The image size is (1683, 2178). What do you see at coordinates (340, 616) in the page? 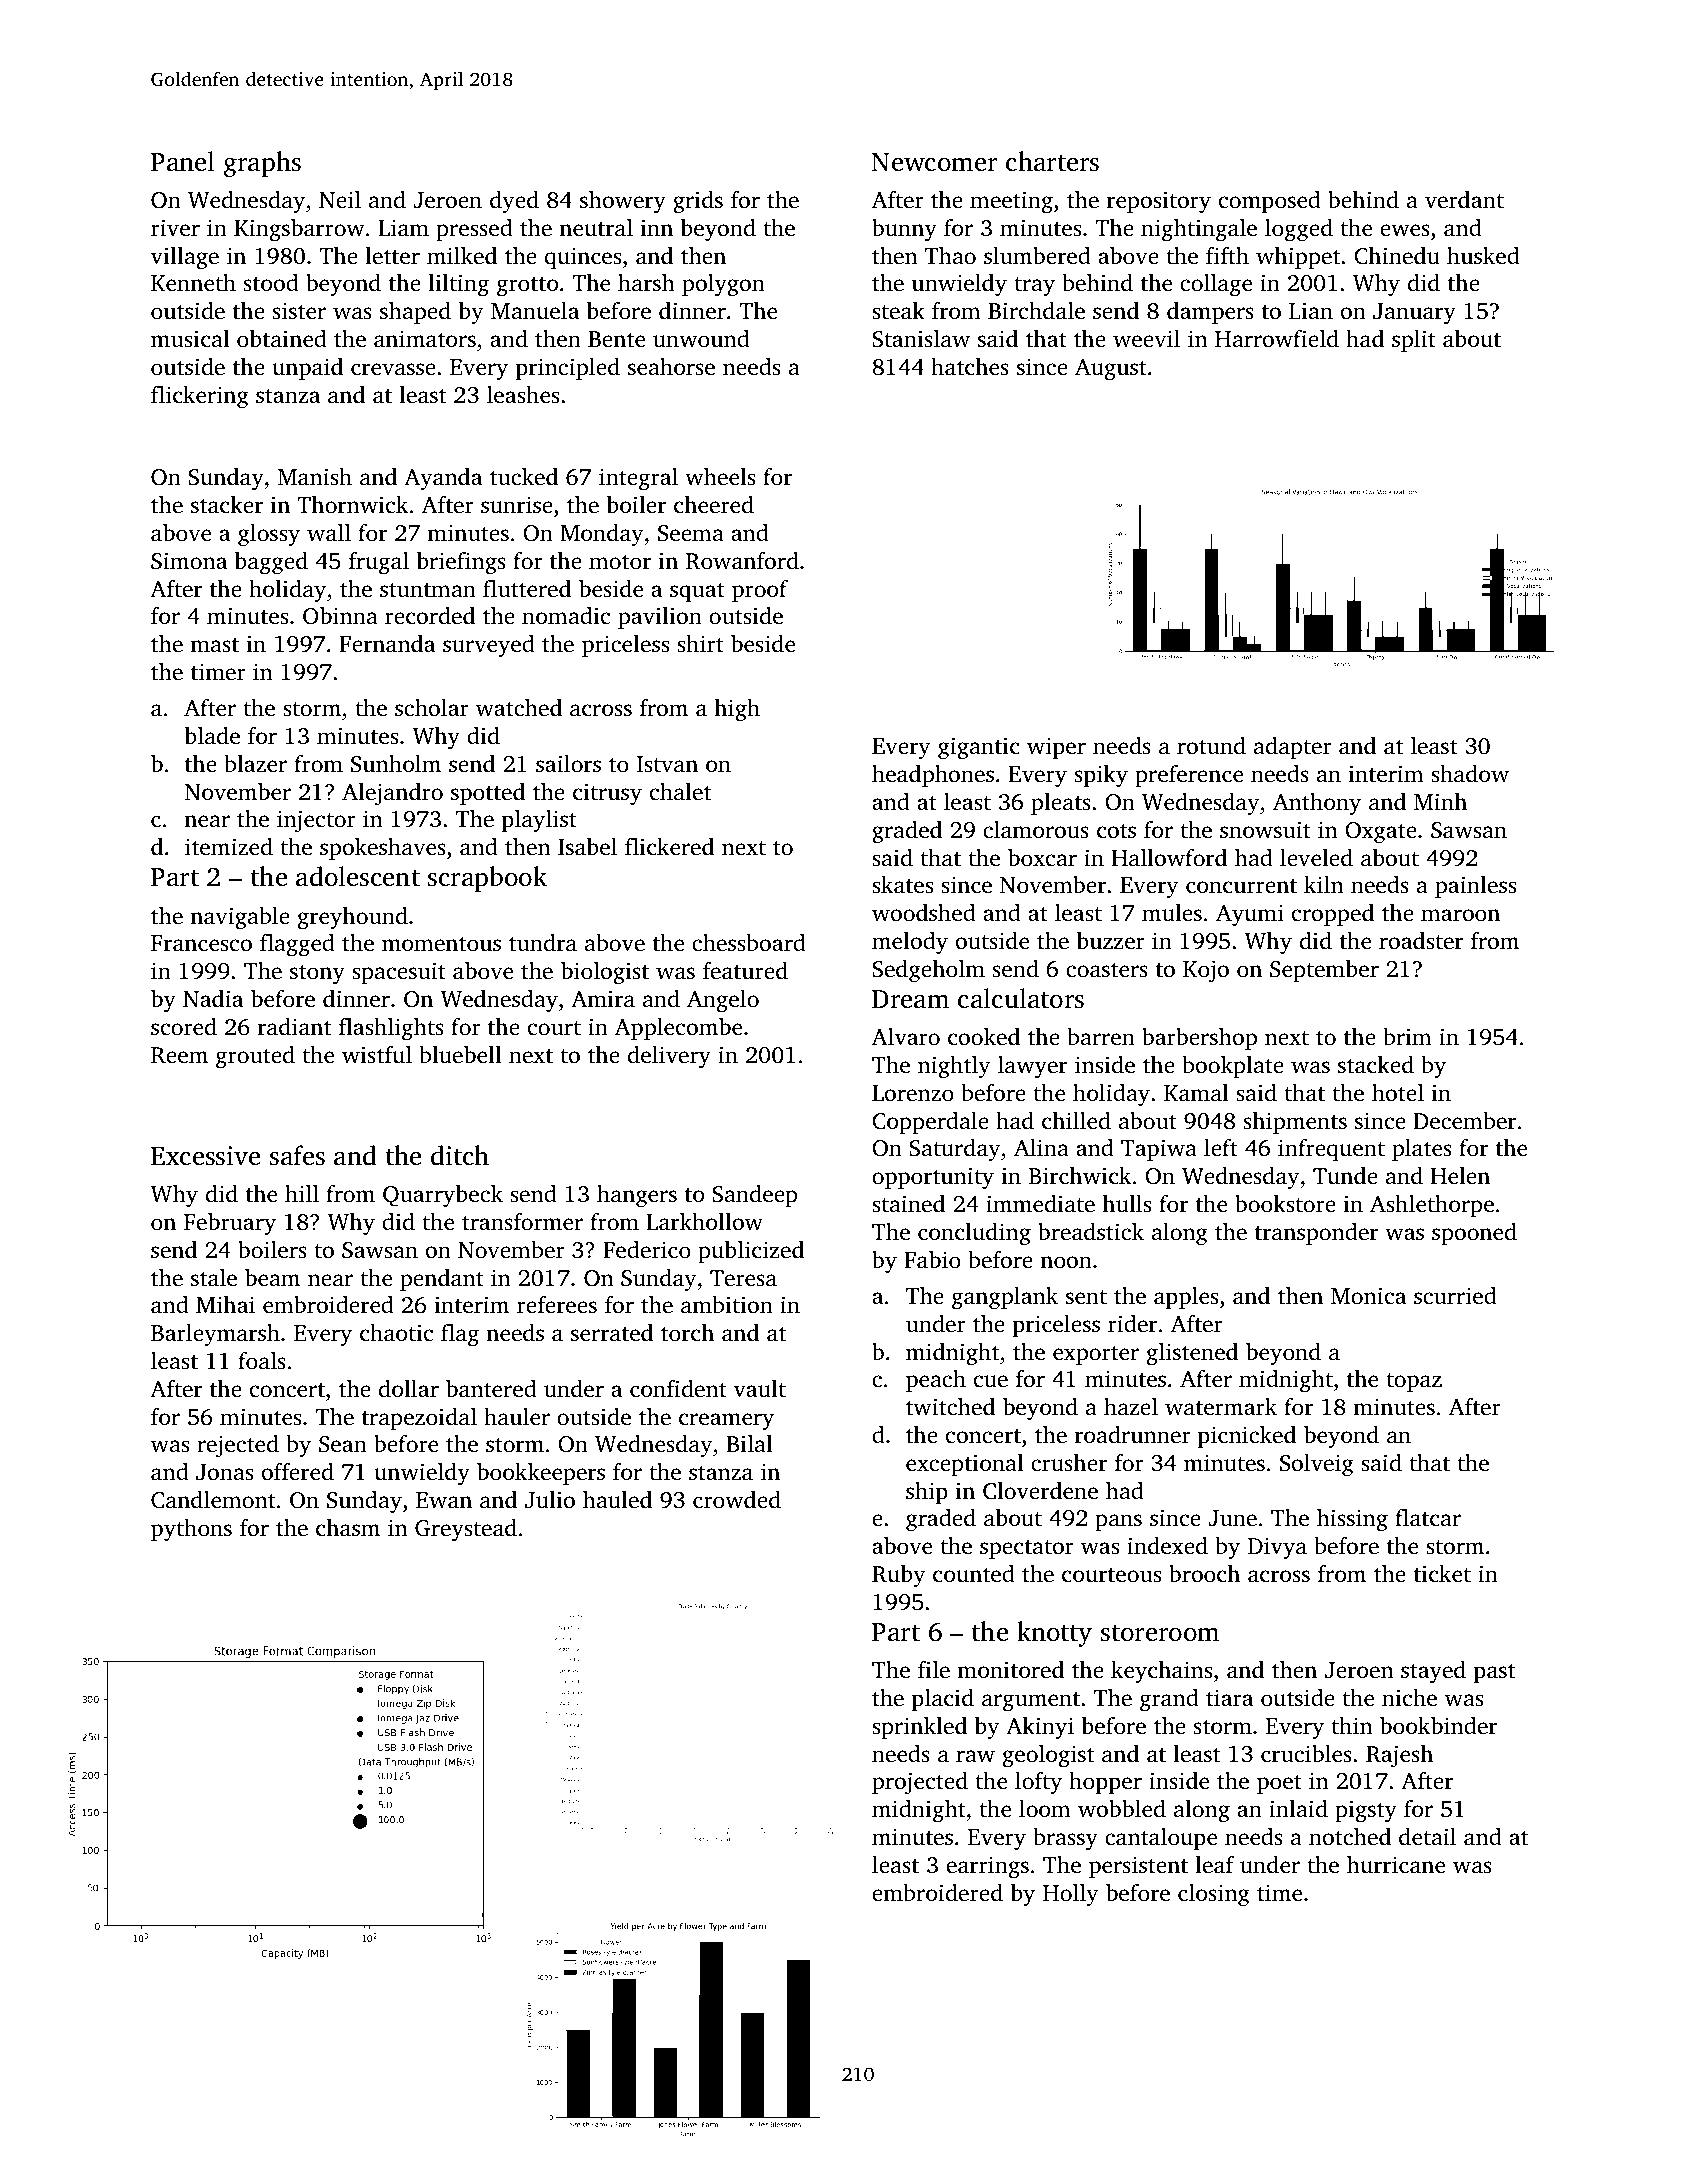
I see `Obinna` at bounding box center [340, 616].
